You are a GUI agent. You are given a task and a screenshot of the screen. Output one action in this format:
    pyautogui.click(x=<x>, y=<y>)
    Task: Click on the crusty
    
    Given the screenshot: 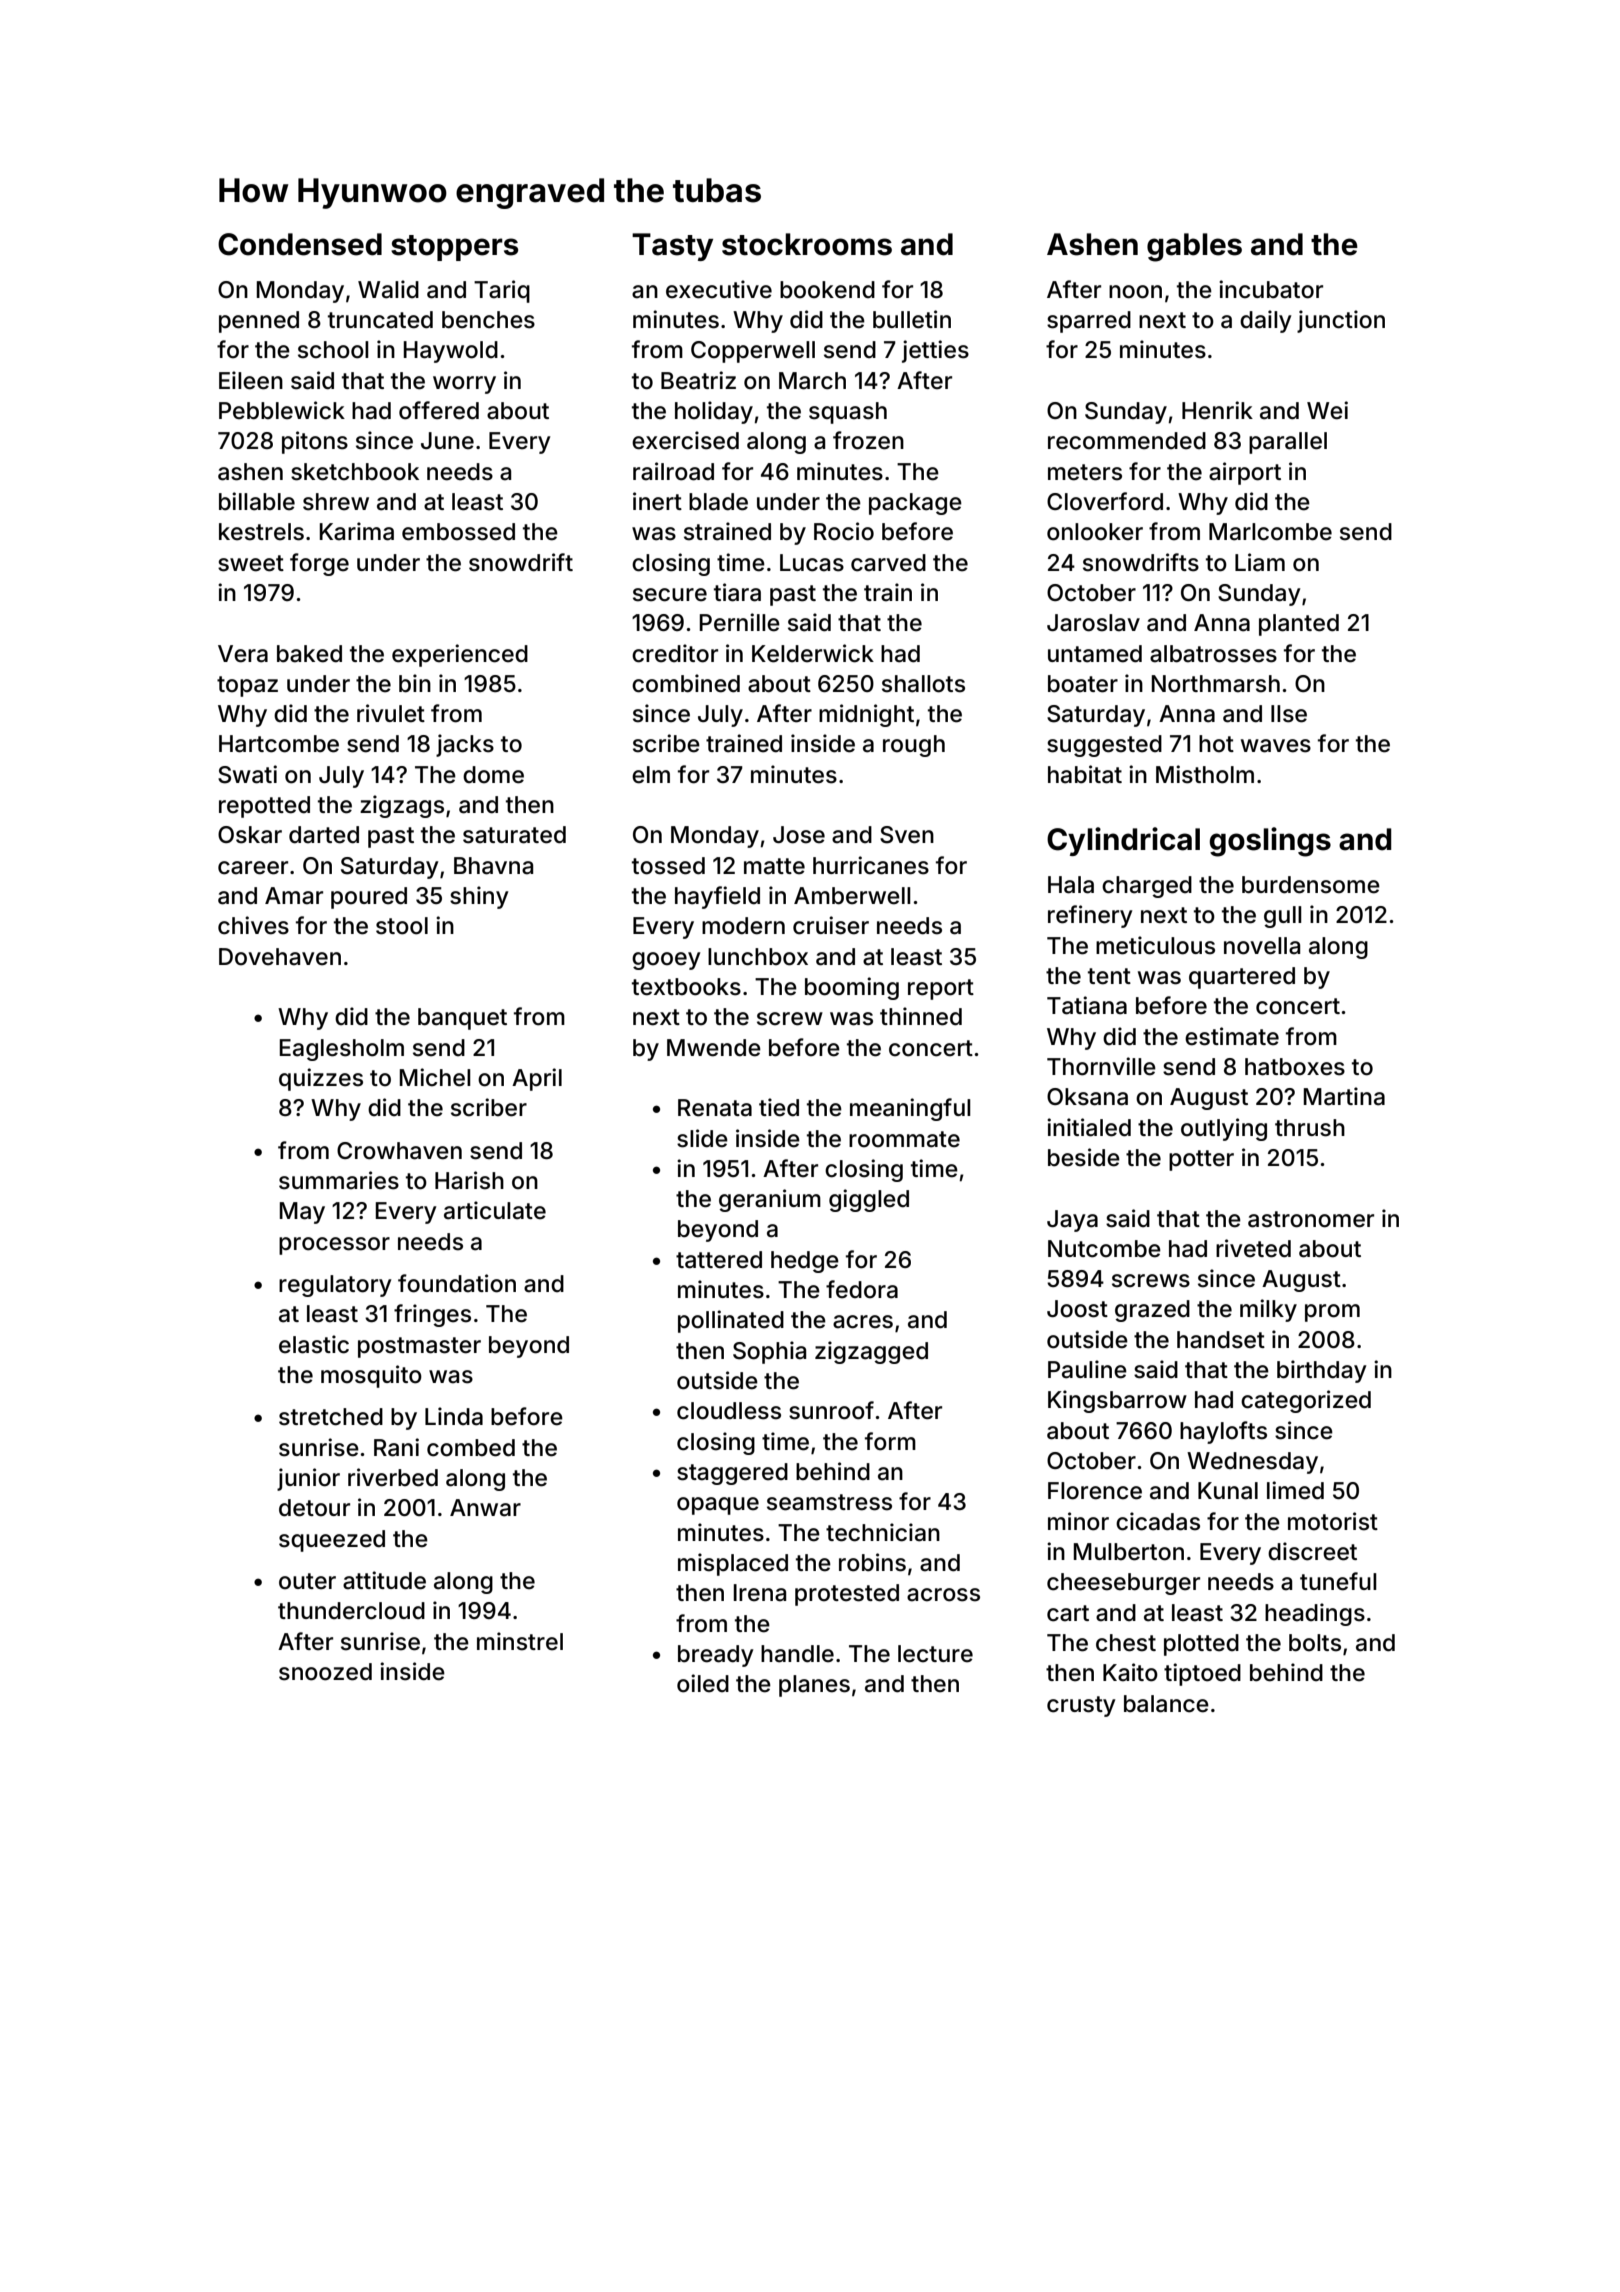 What is the action you would take?
    pyautogui.click(x=1081, y=1706)
